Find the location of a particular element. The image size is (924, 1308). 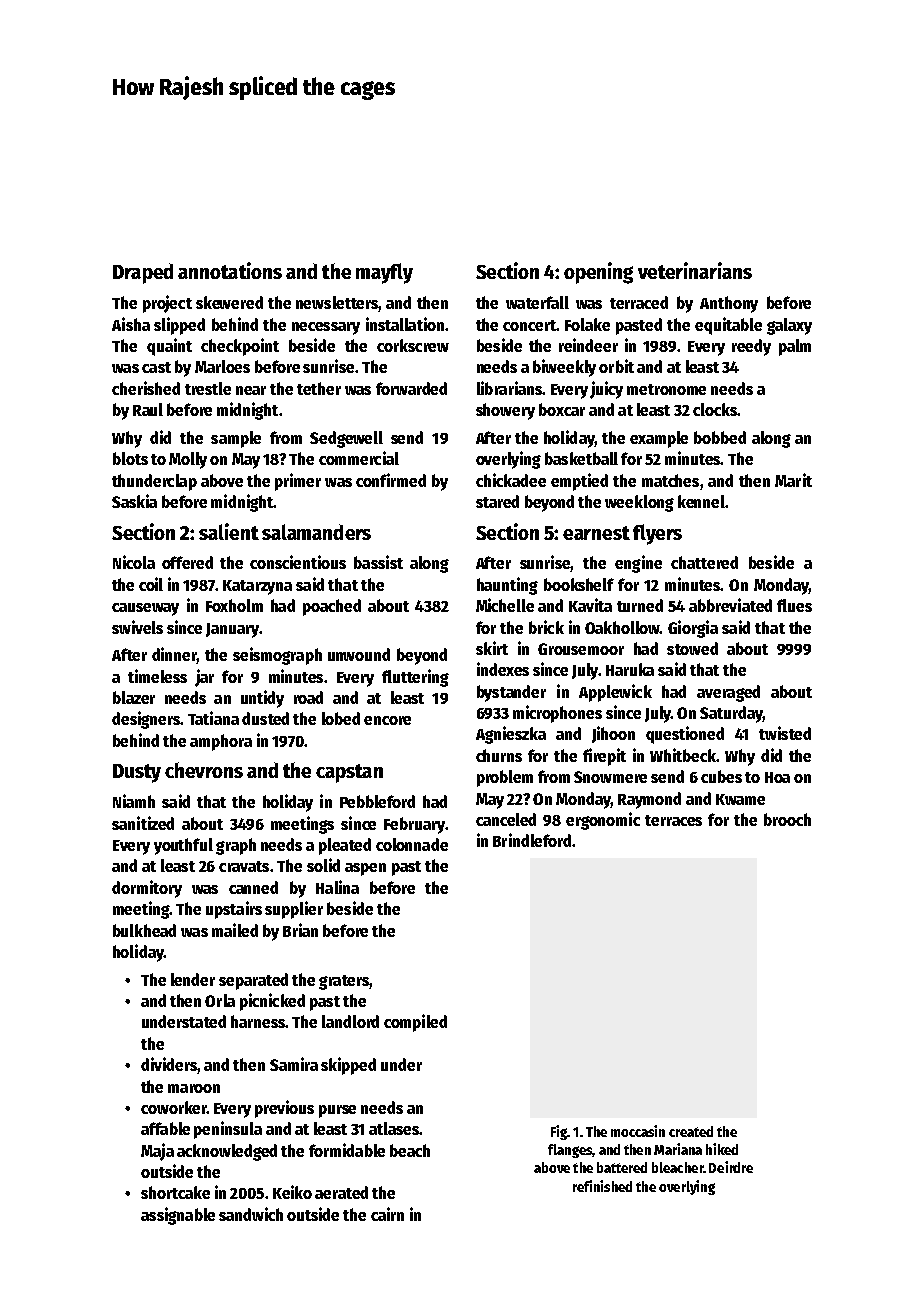

swivels is located at coordinates (137, 627).
